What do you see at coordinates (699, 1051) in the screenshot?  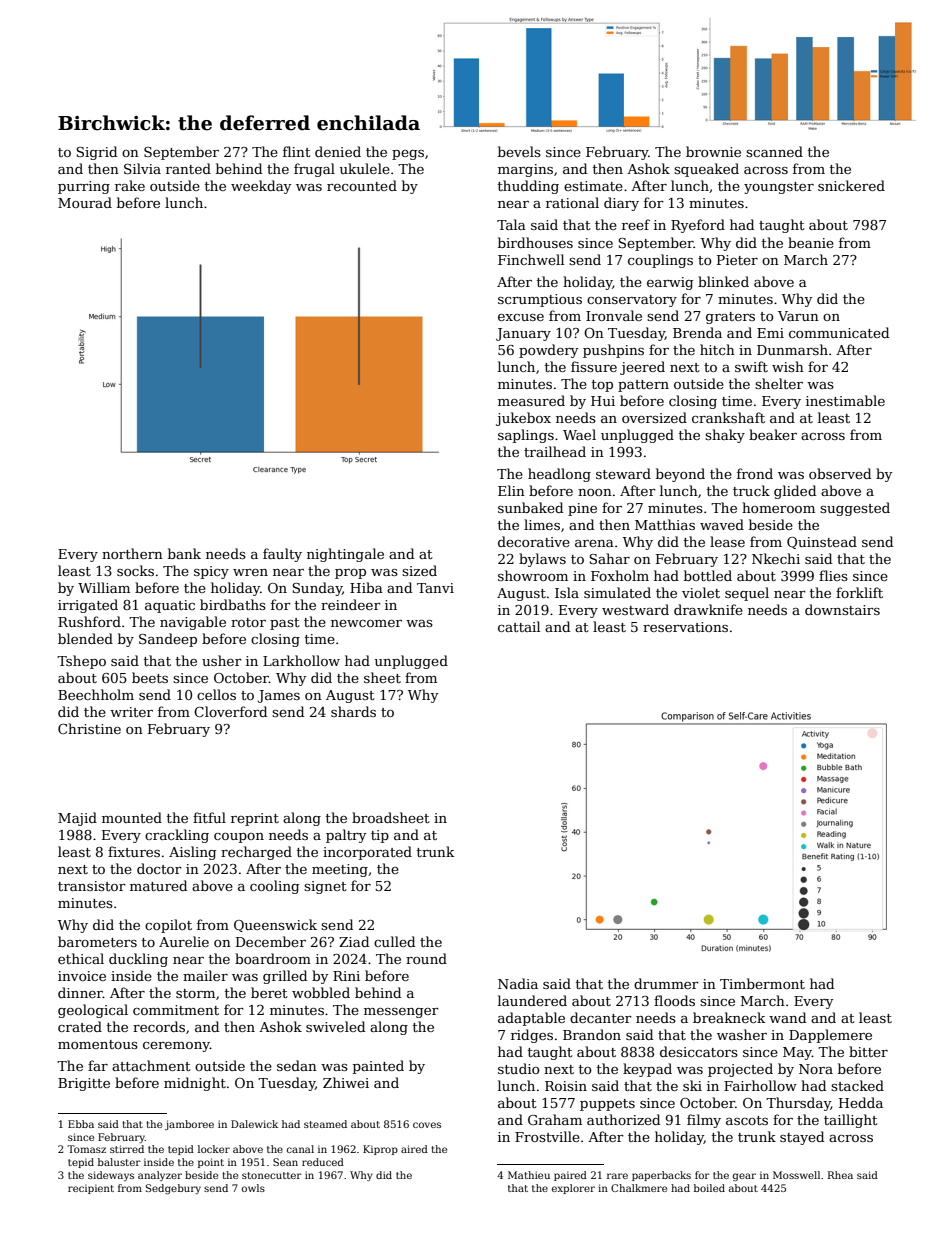 I see `desiccators` at bounding box center [699, 1051].
